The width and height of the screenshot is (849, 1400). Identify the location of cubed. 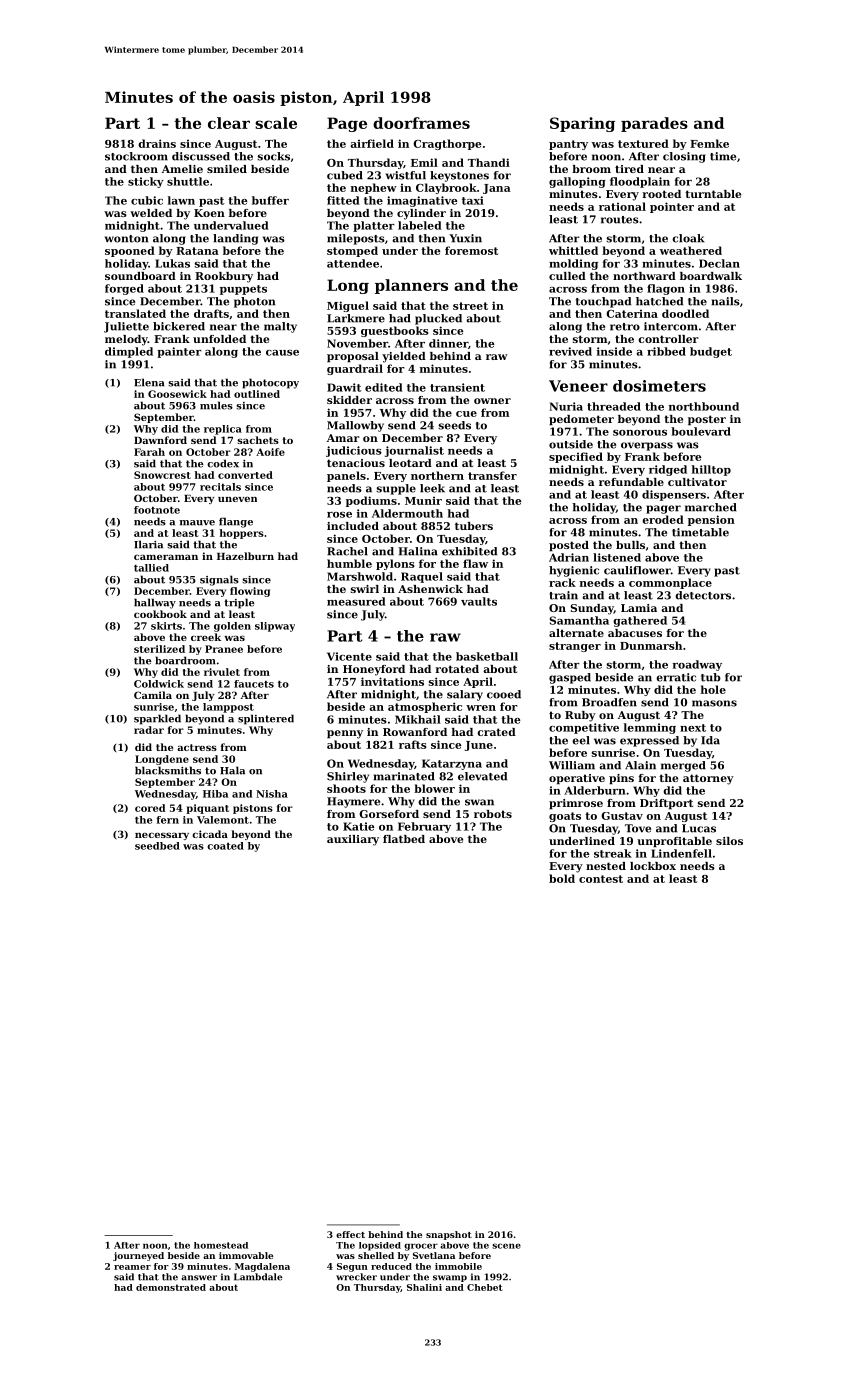
(345, 175).
